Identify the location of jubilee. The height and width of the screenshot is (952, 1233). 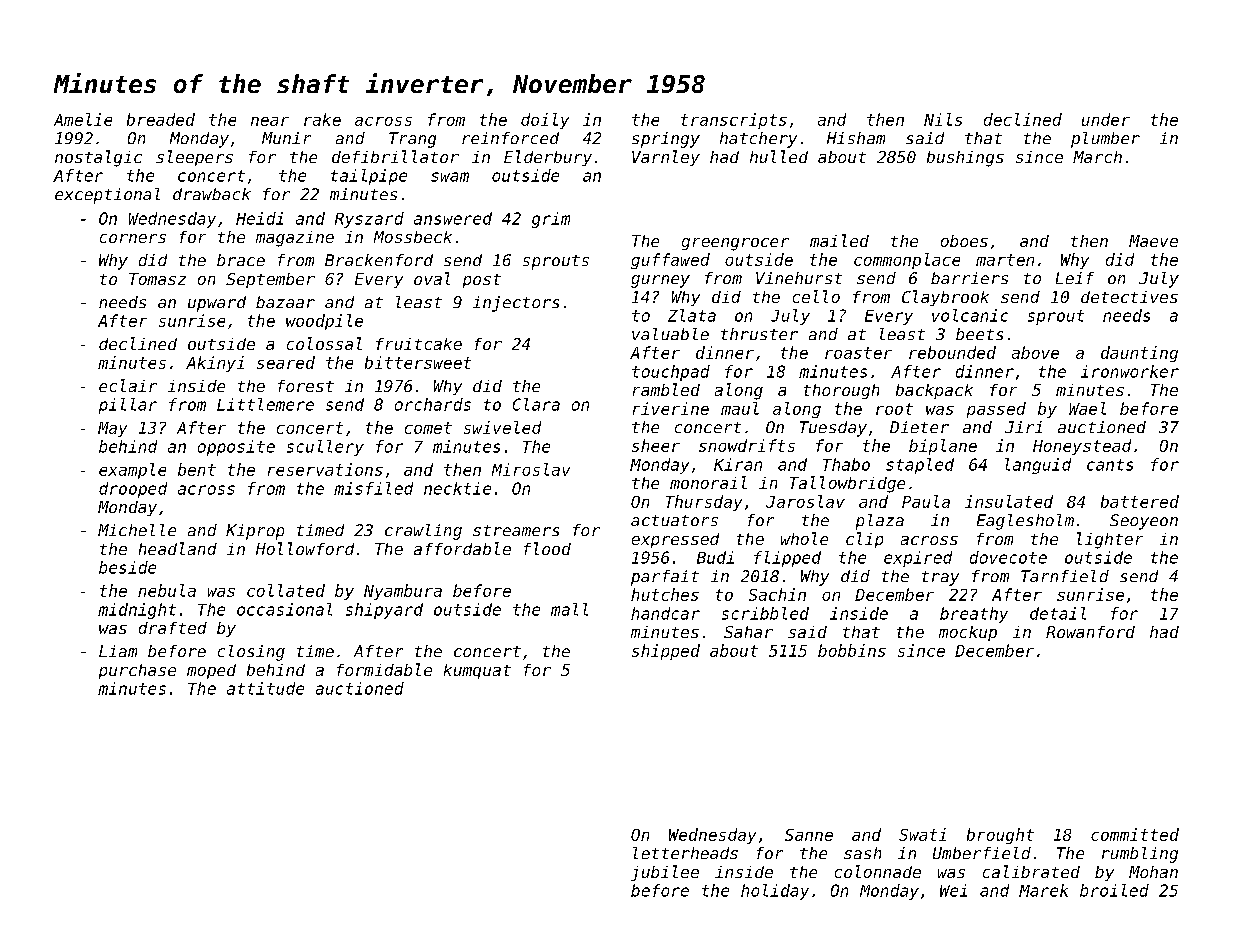
(665, 873).
